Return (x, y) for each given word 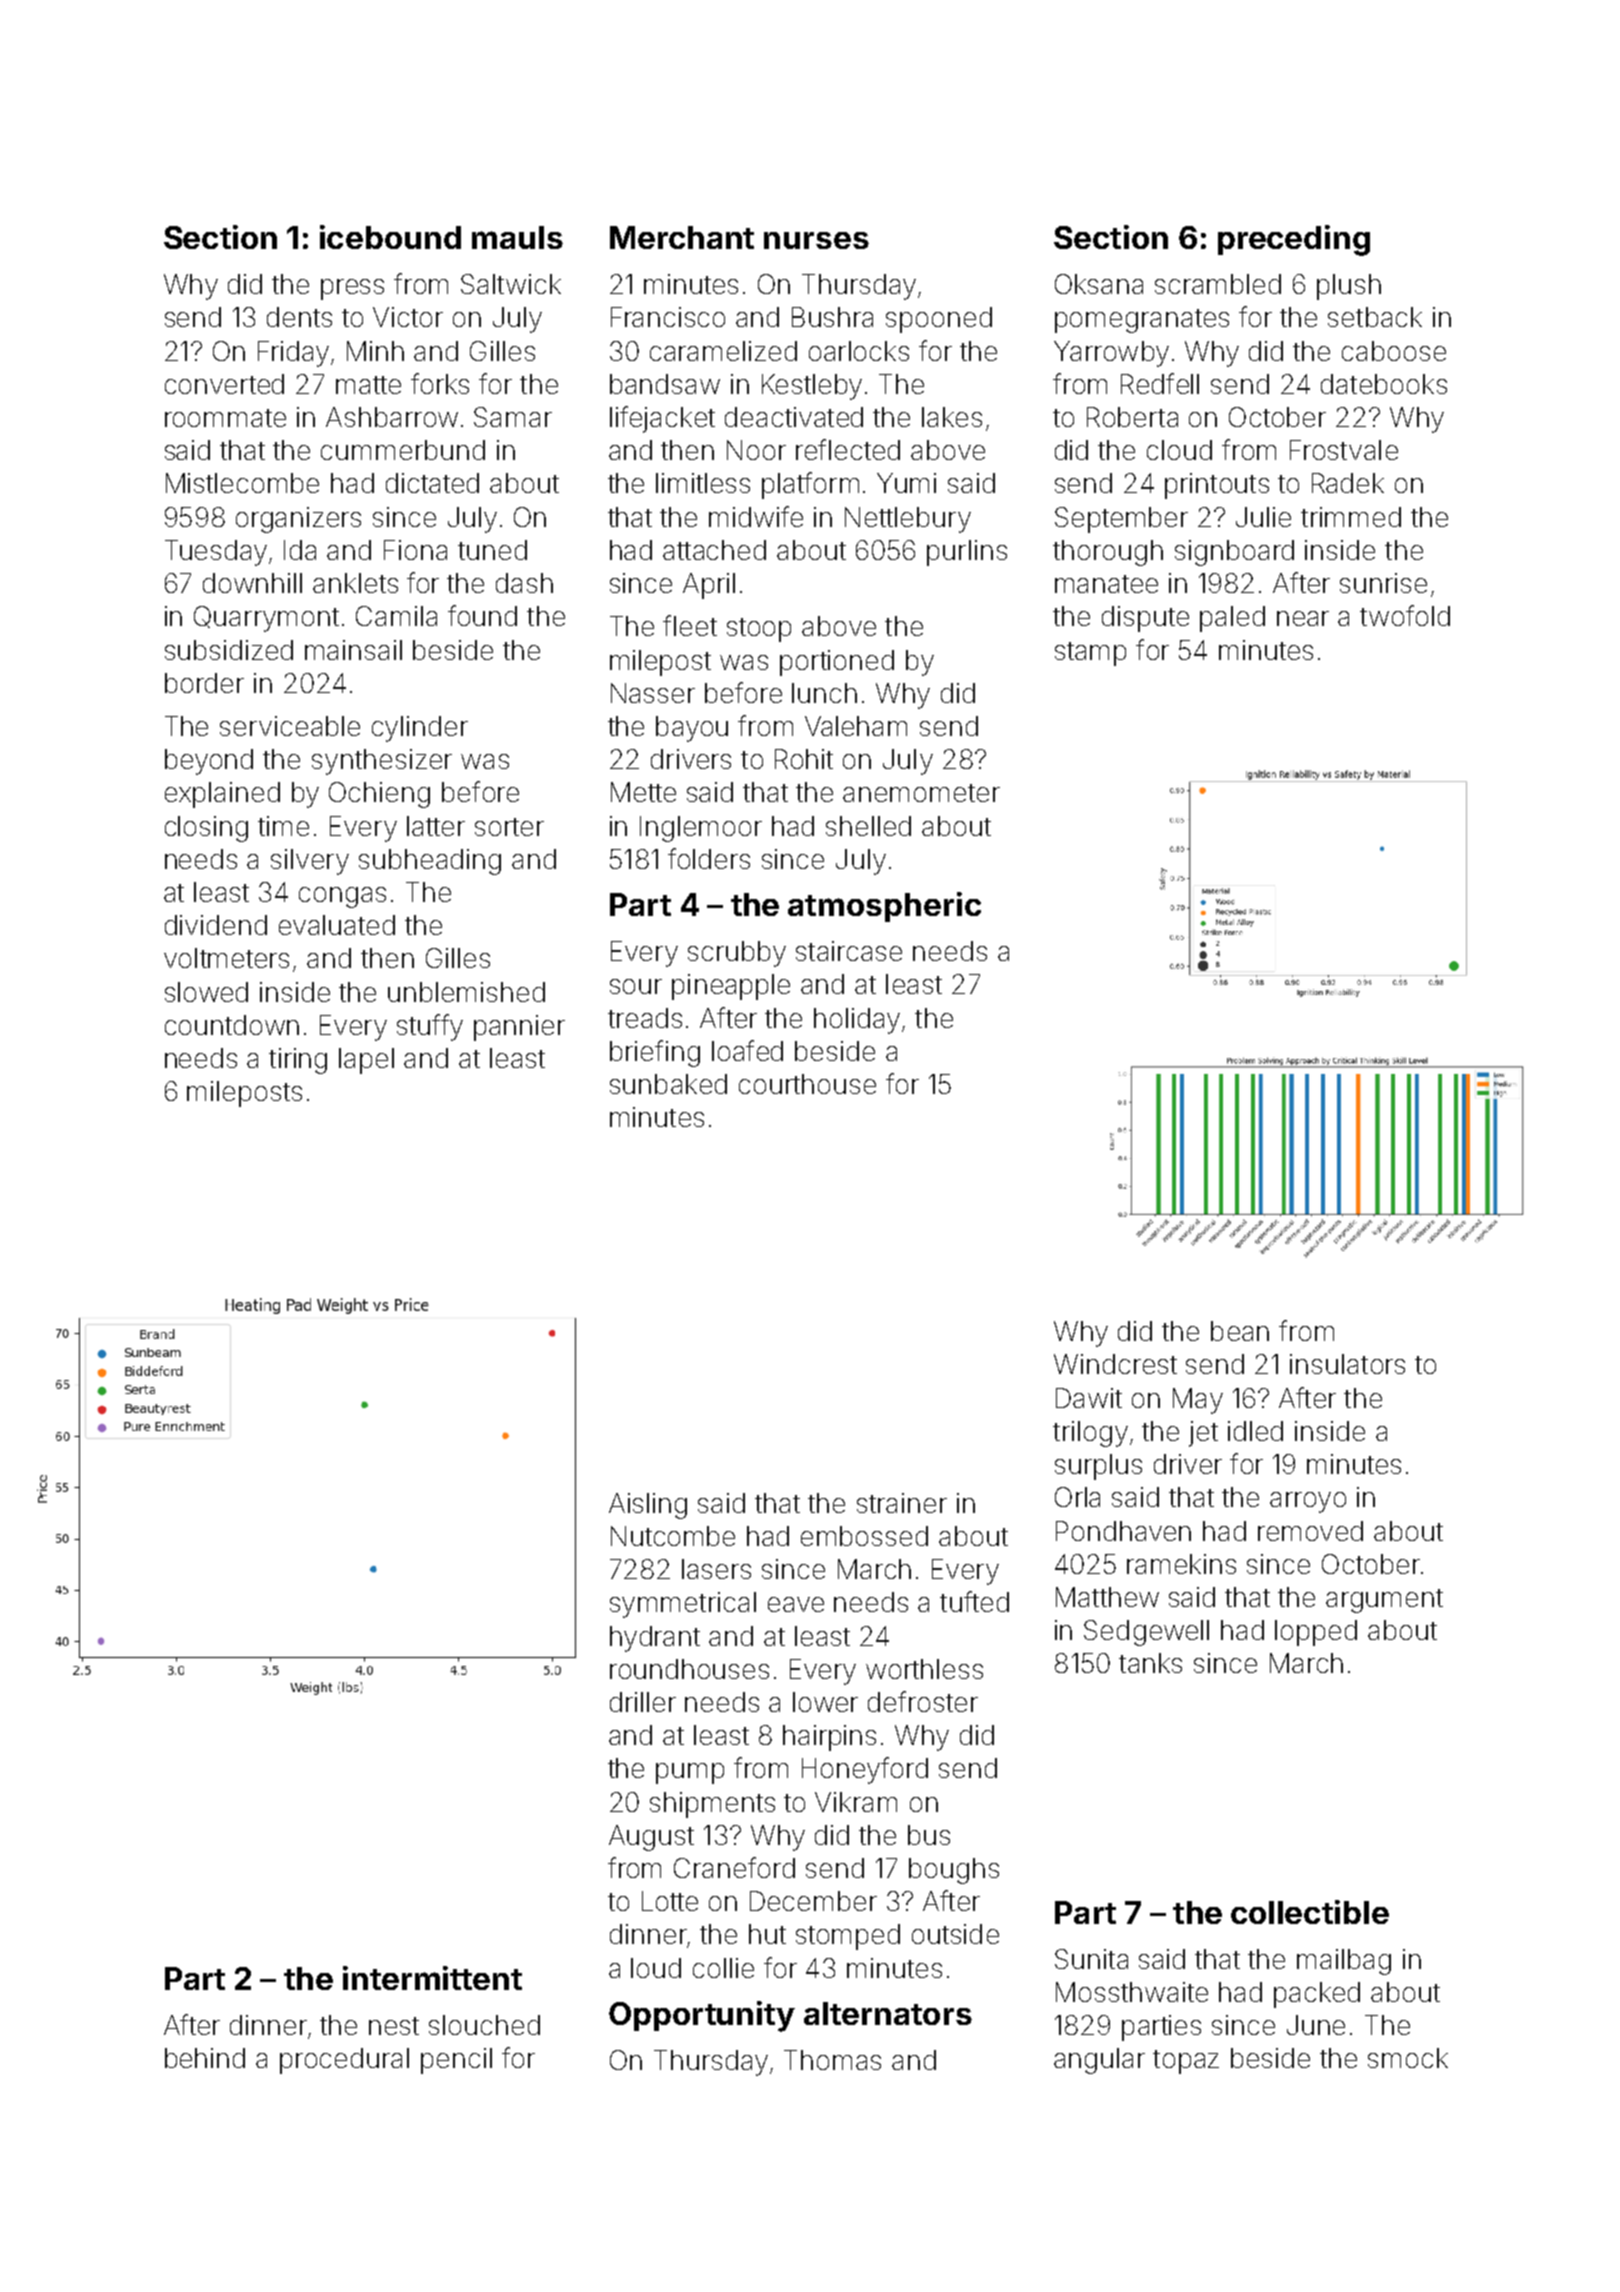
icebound (390, 237)
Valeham (856, 726)
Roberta (1132, 417)
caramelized (723, 351)
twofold (1405, 615)
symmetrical (683, 1605)
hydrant (655, 1639)
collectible (1310, 1912)
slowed (206, 992)
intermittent (432, 1978)
